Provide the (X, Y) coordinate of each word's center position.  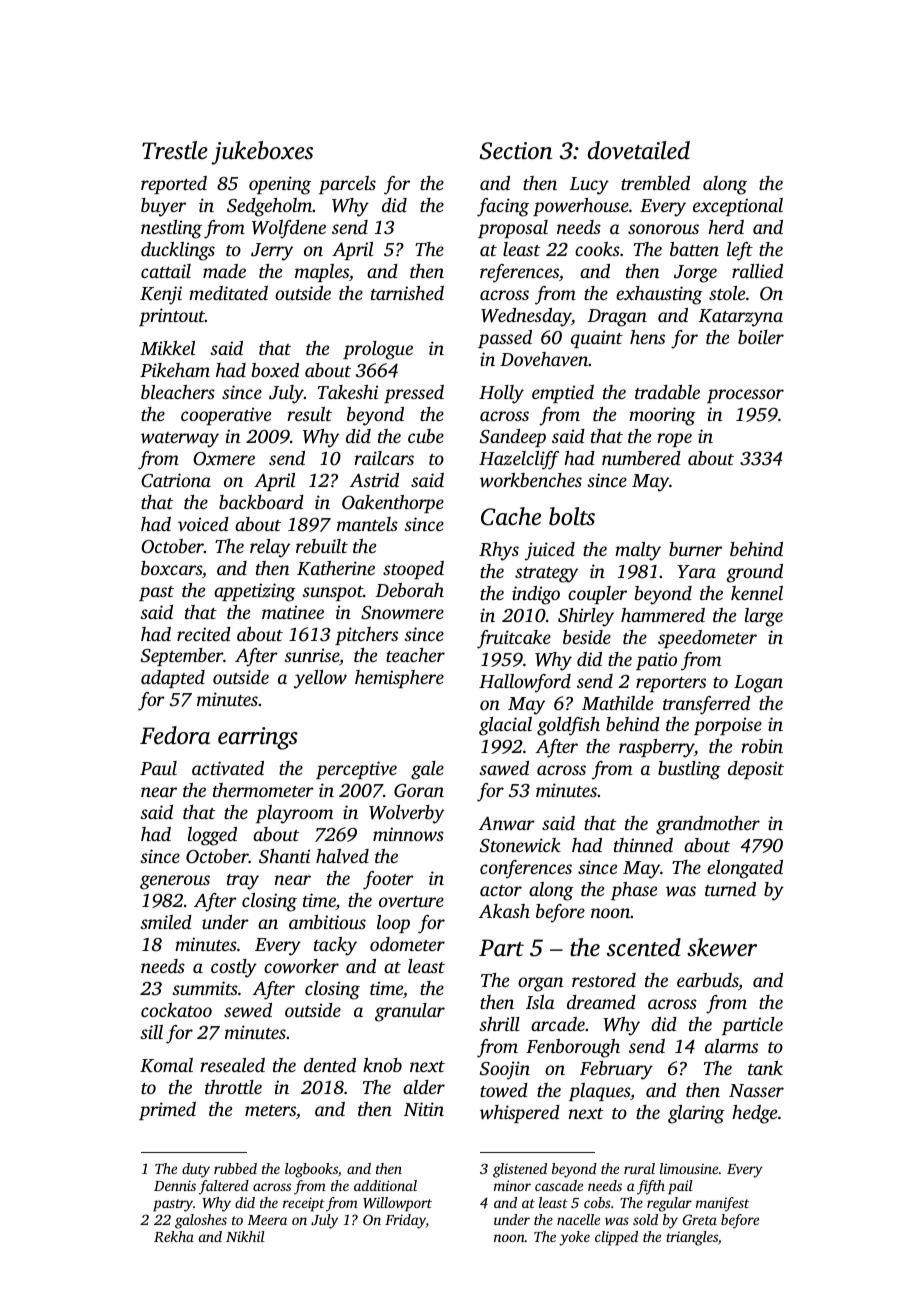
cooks (597, 249)
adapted (173, 679)
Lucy (589, 186)
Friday (405, 1221)
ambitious (327, 922)
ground (754, 573)
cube (426, 436)
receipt (304, 1204)
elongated (745, 869)
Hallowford (525, 683)
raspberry (656, 748)
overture (411, 901)
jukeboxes (262, 153)
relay (270, 548)
